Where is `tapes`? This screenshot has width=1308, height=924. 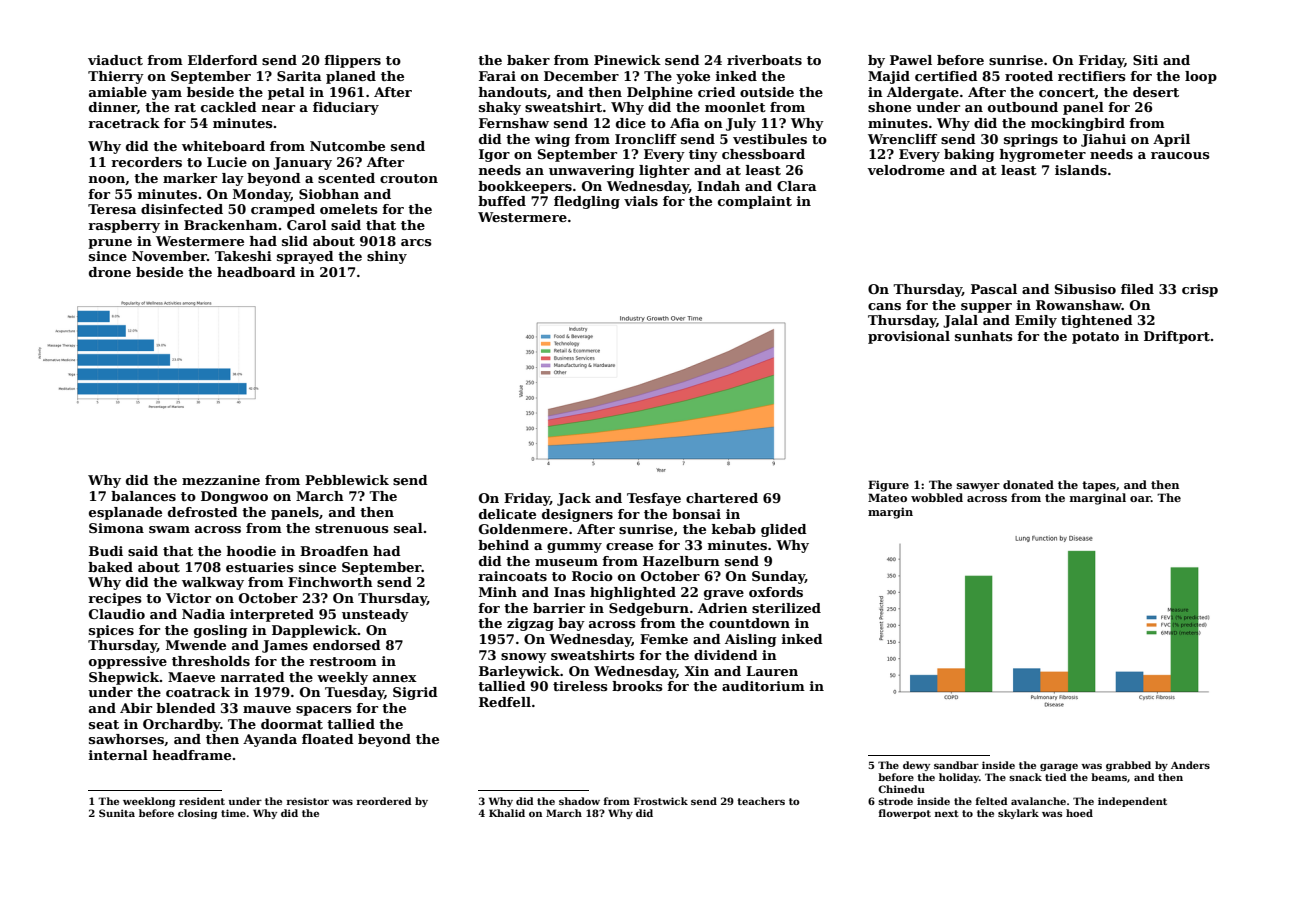
tapes is located at coordinates (1099, 486).
